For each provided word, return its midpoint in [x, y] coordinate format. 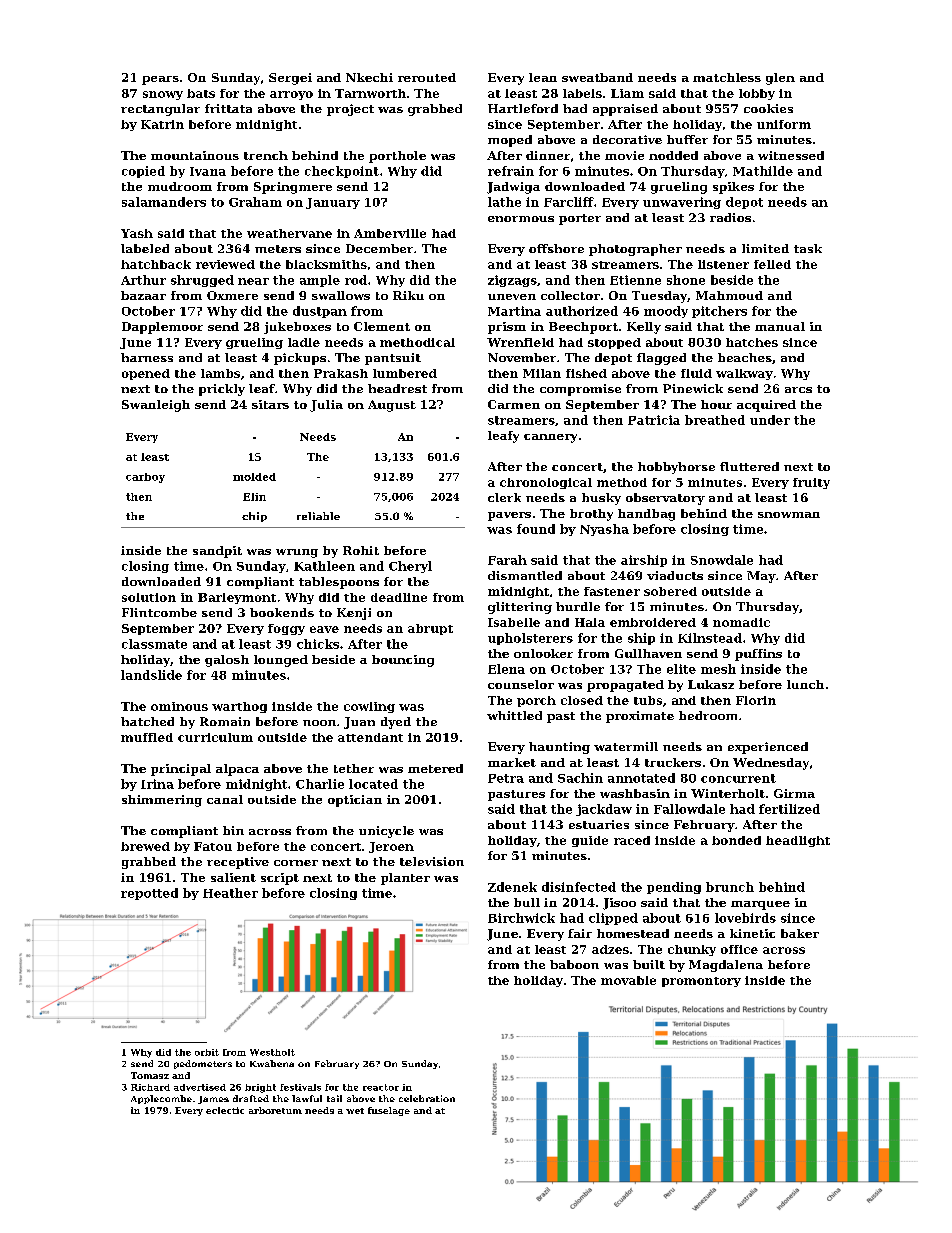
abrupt [430, 629]
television [432, 861]
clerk [504, 497]
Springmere [293, 188]
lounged [281, 661]
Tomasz [150, 1075]
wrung [297, 553]
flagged [661, 359]
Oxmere [232, 295]
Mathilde [763, 171]
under [770, 420]
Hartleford [523, 108]
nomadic [741, 622]
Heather [230, 893]
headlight [798, 841]
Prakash [341, 373]
